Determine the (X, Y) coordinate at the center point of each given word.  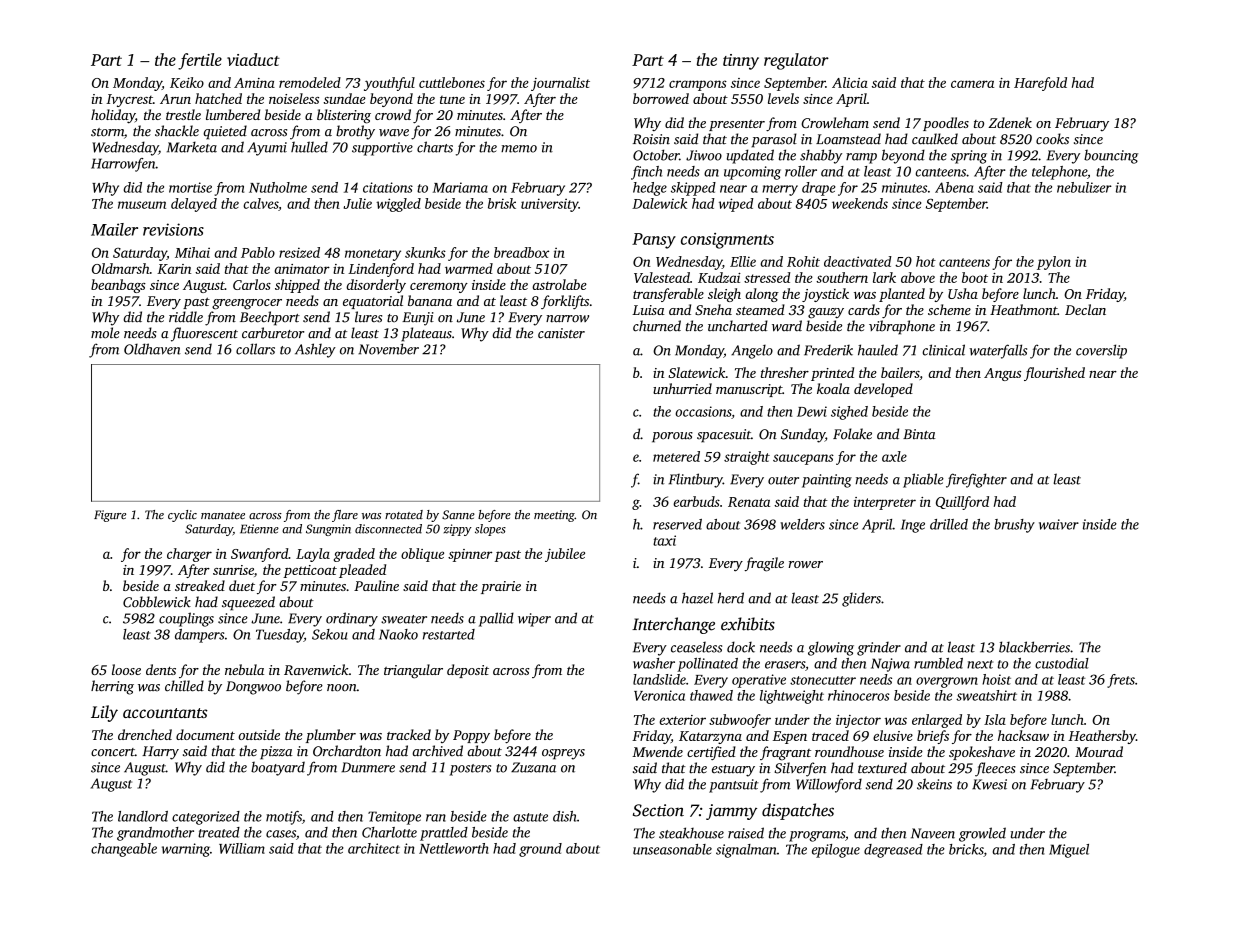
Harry (160, 753)
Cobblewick (157, 602)
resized (299, 252)
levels (783, 98)
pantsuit (734, 786)
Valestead (662, 277)
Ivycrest (129, 100)
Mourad (1099, 751)
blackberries (1034, 647)
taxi (664, 540)
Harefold (1040, 84)
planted (902, 295)
